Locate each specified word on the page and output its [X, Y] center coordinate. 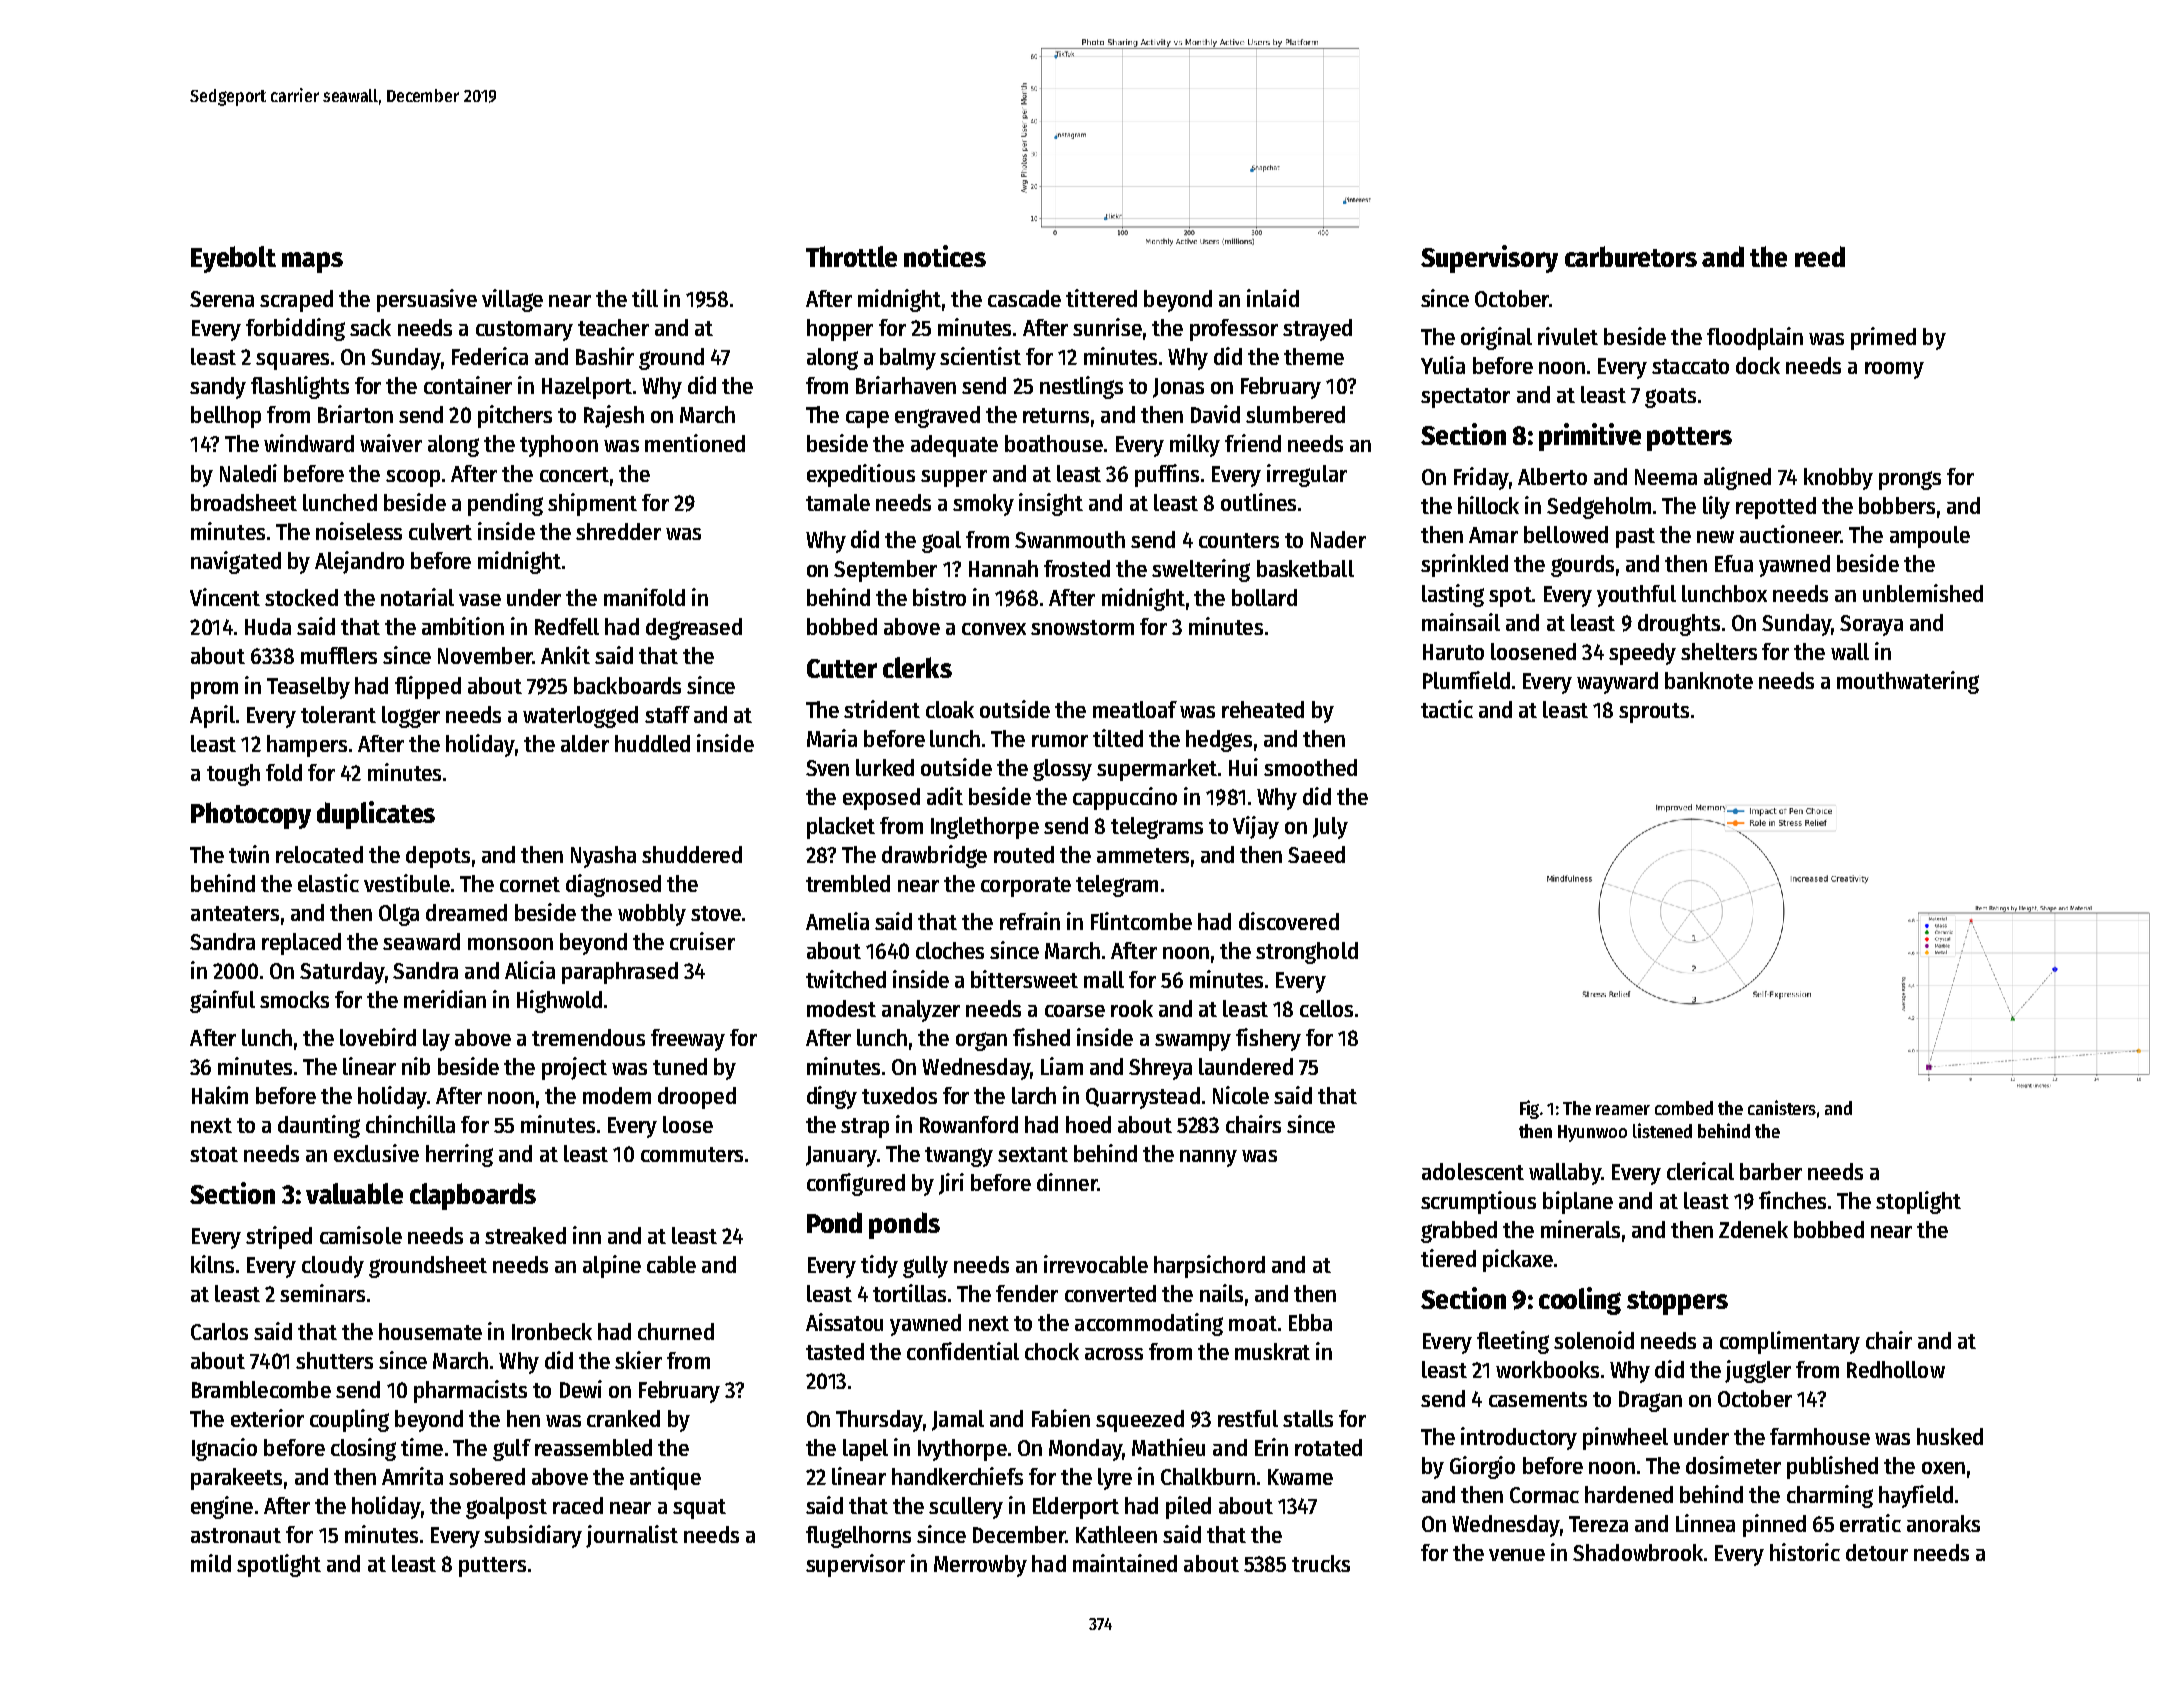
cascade [1024, 298]
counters [1239, 540]
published [1832, 1467]
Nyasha [603, 857]
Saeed [1316, 854]
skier [638, 1360]
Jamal [958, 1420]
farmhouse [1820, 1436]
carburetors [1631, 256]
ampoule [1930, 537]
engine [222, 1507]
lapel [865, 1450]
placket [841, 828]
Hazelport [587, 388]
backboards [627, 685]
